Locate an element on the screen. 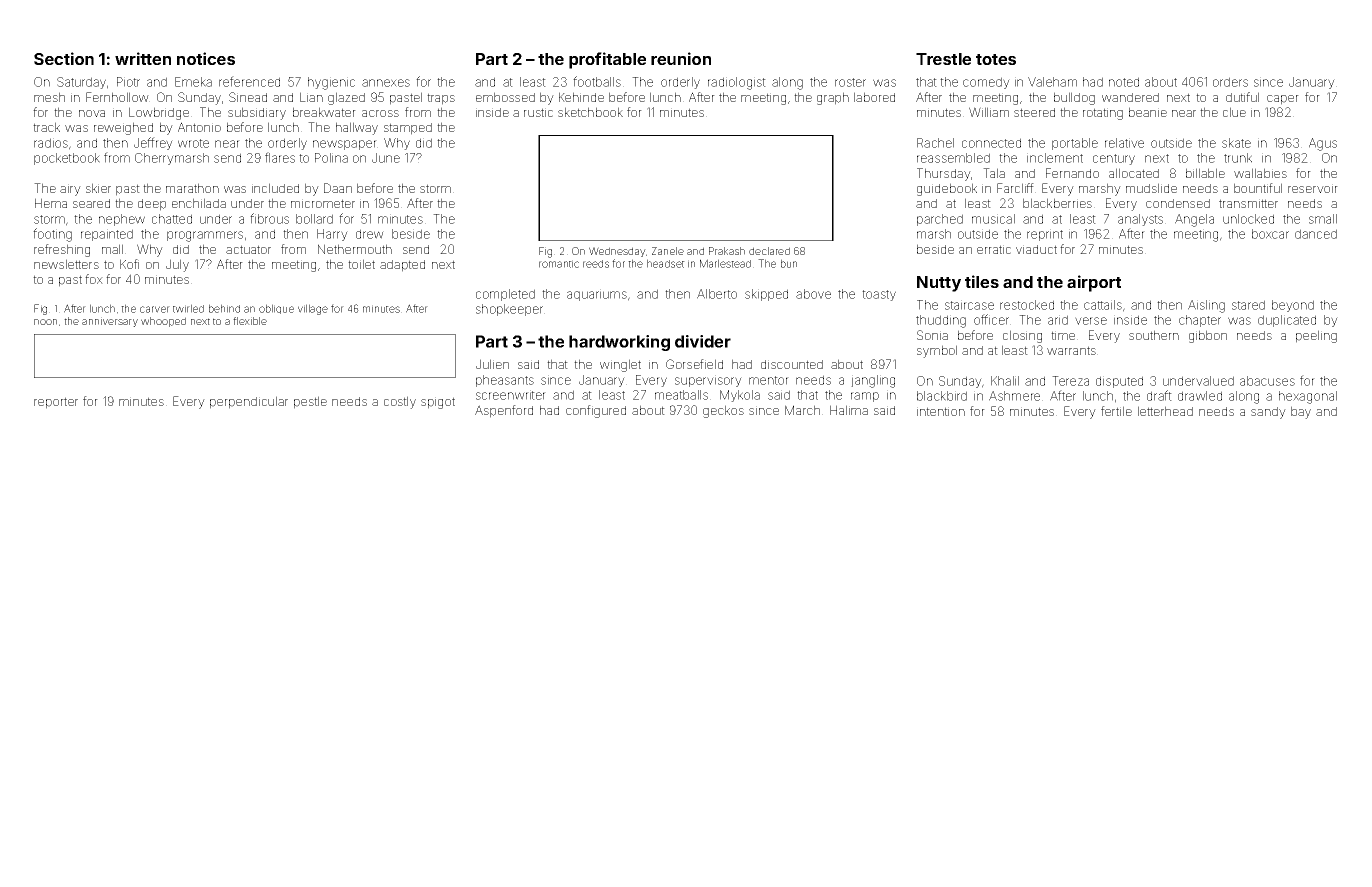 Image resolution: width=1372 pixels, height=887 pixels. perpendicular is located at coordinates (249, 402).
